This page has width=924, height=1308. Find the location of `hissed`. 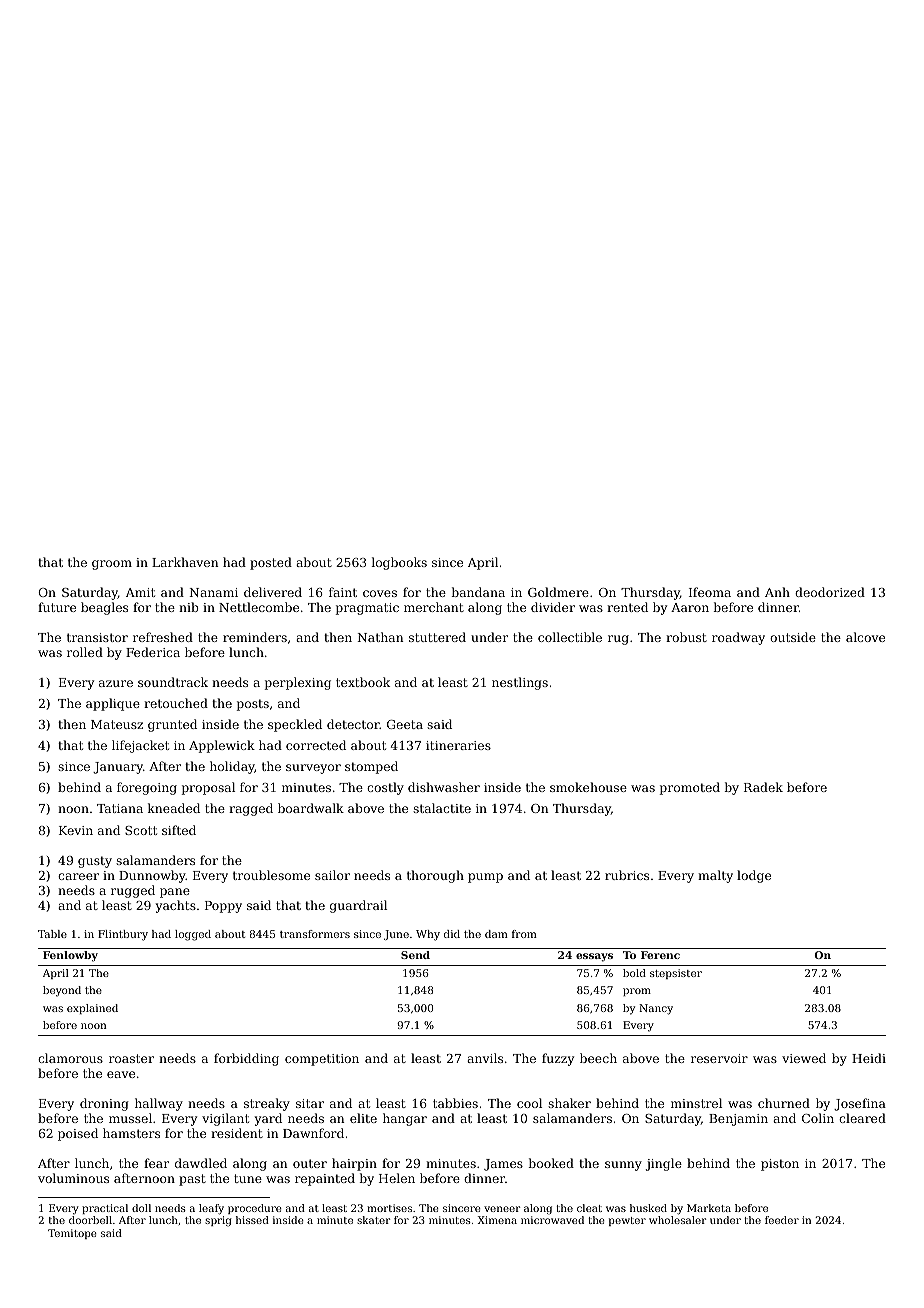

hissed is located at coordinates (252, 1220).
